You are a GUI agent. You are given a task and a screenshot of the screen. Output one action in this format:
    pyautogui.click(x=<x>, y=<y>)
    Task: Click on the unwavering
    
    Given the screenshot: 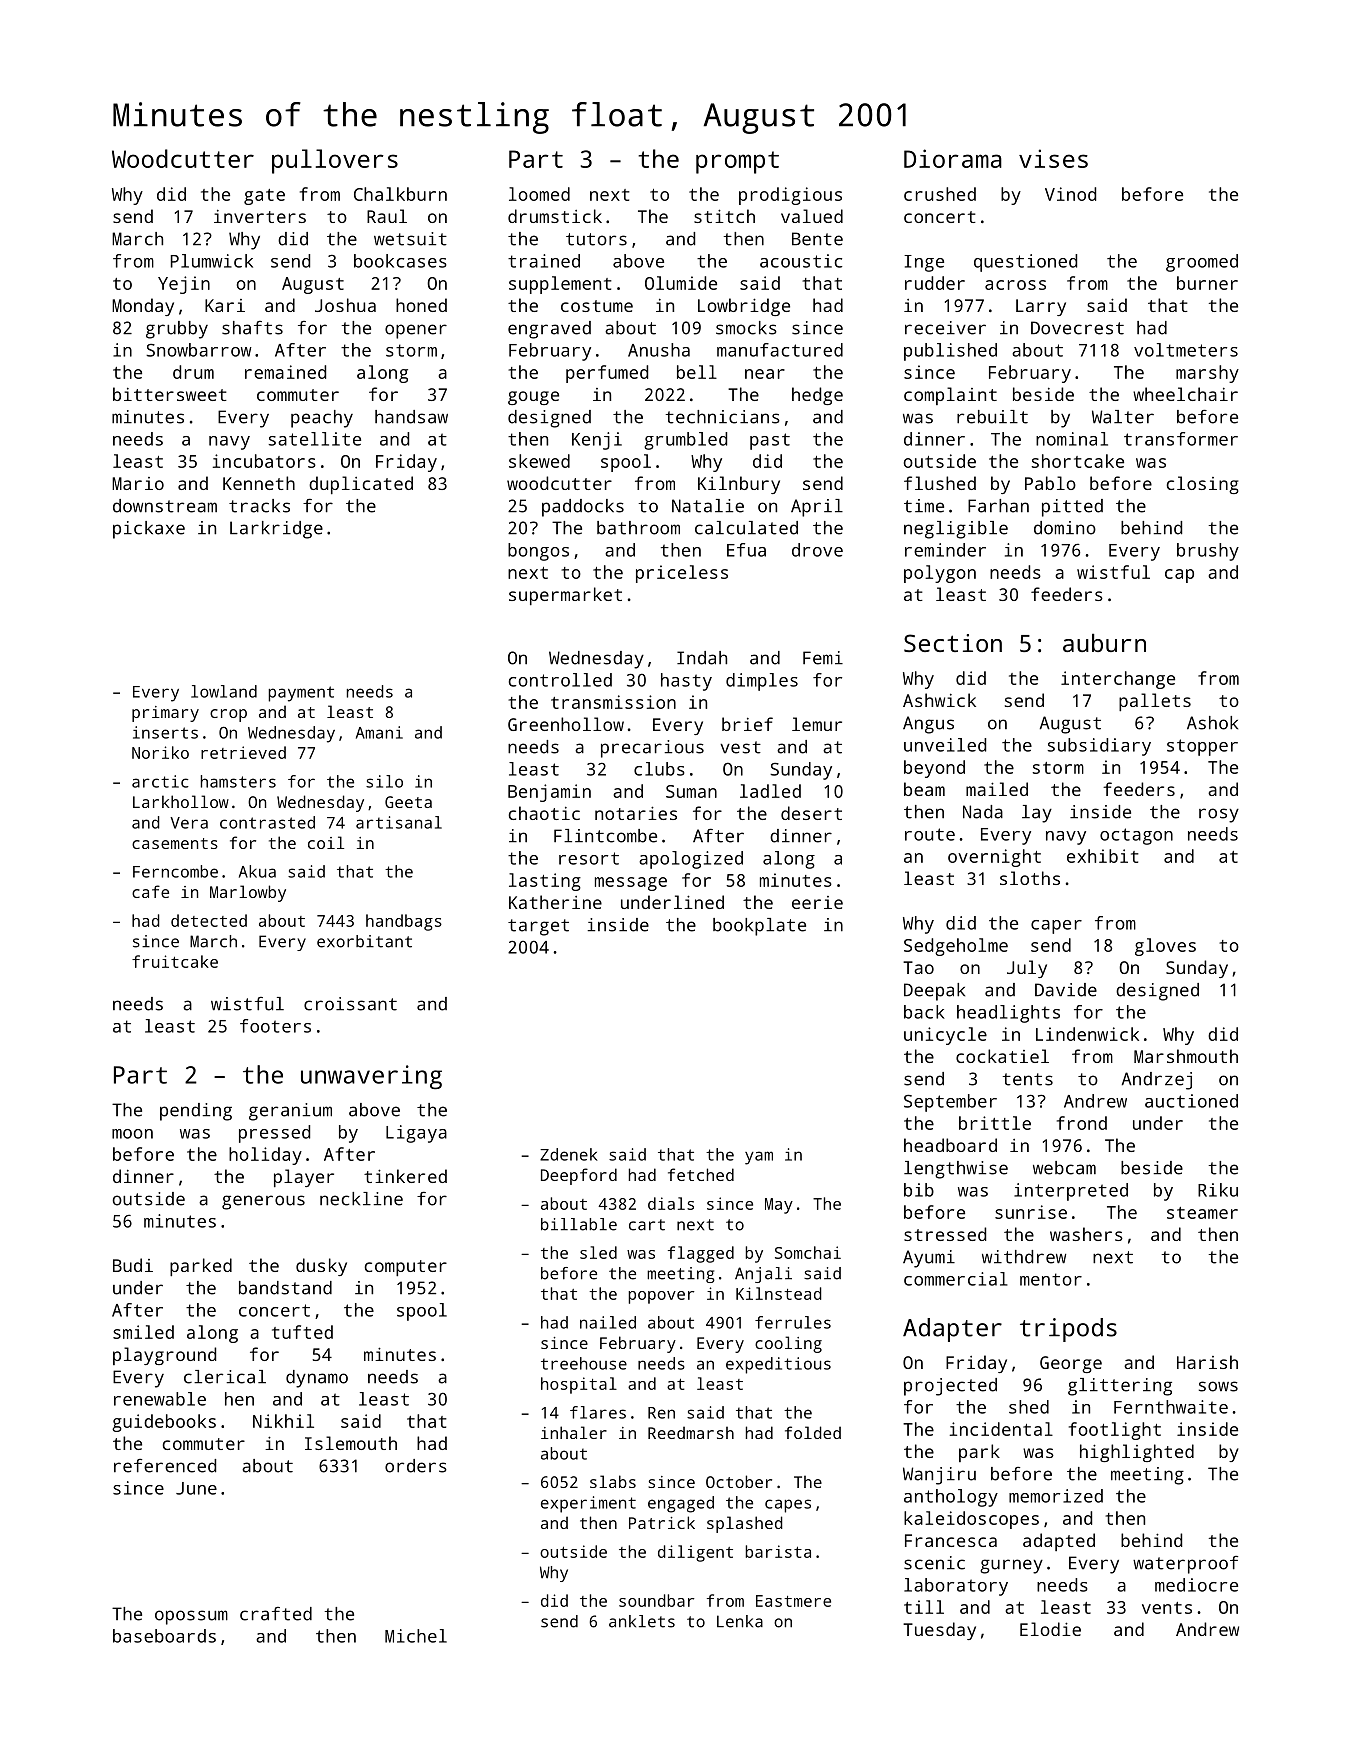 What is the action you would take?
    pyautogui.click(x=371, y=1077)
